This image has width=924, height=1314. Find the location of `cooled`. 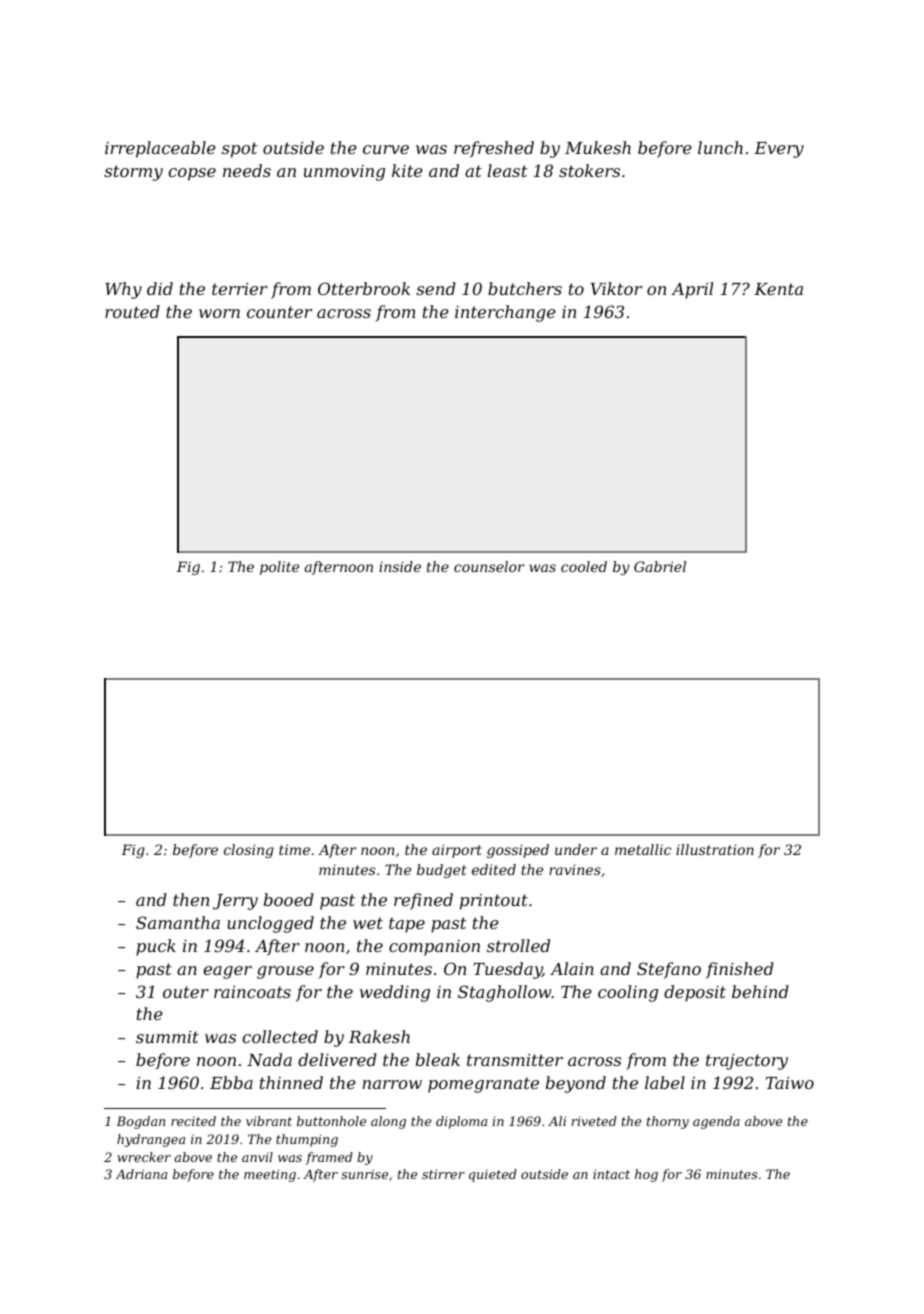

cooled is located at coordinates (584, 566).
